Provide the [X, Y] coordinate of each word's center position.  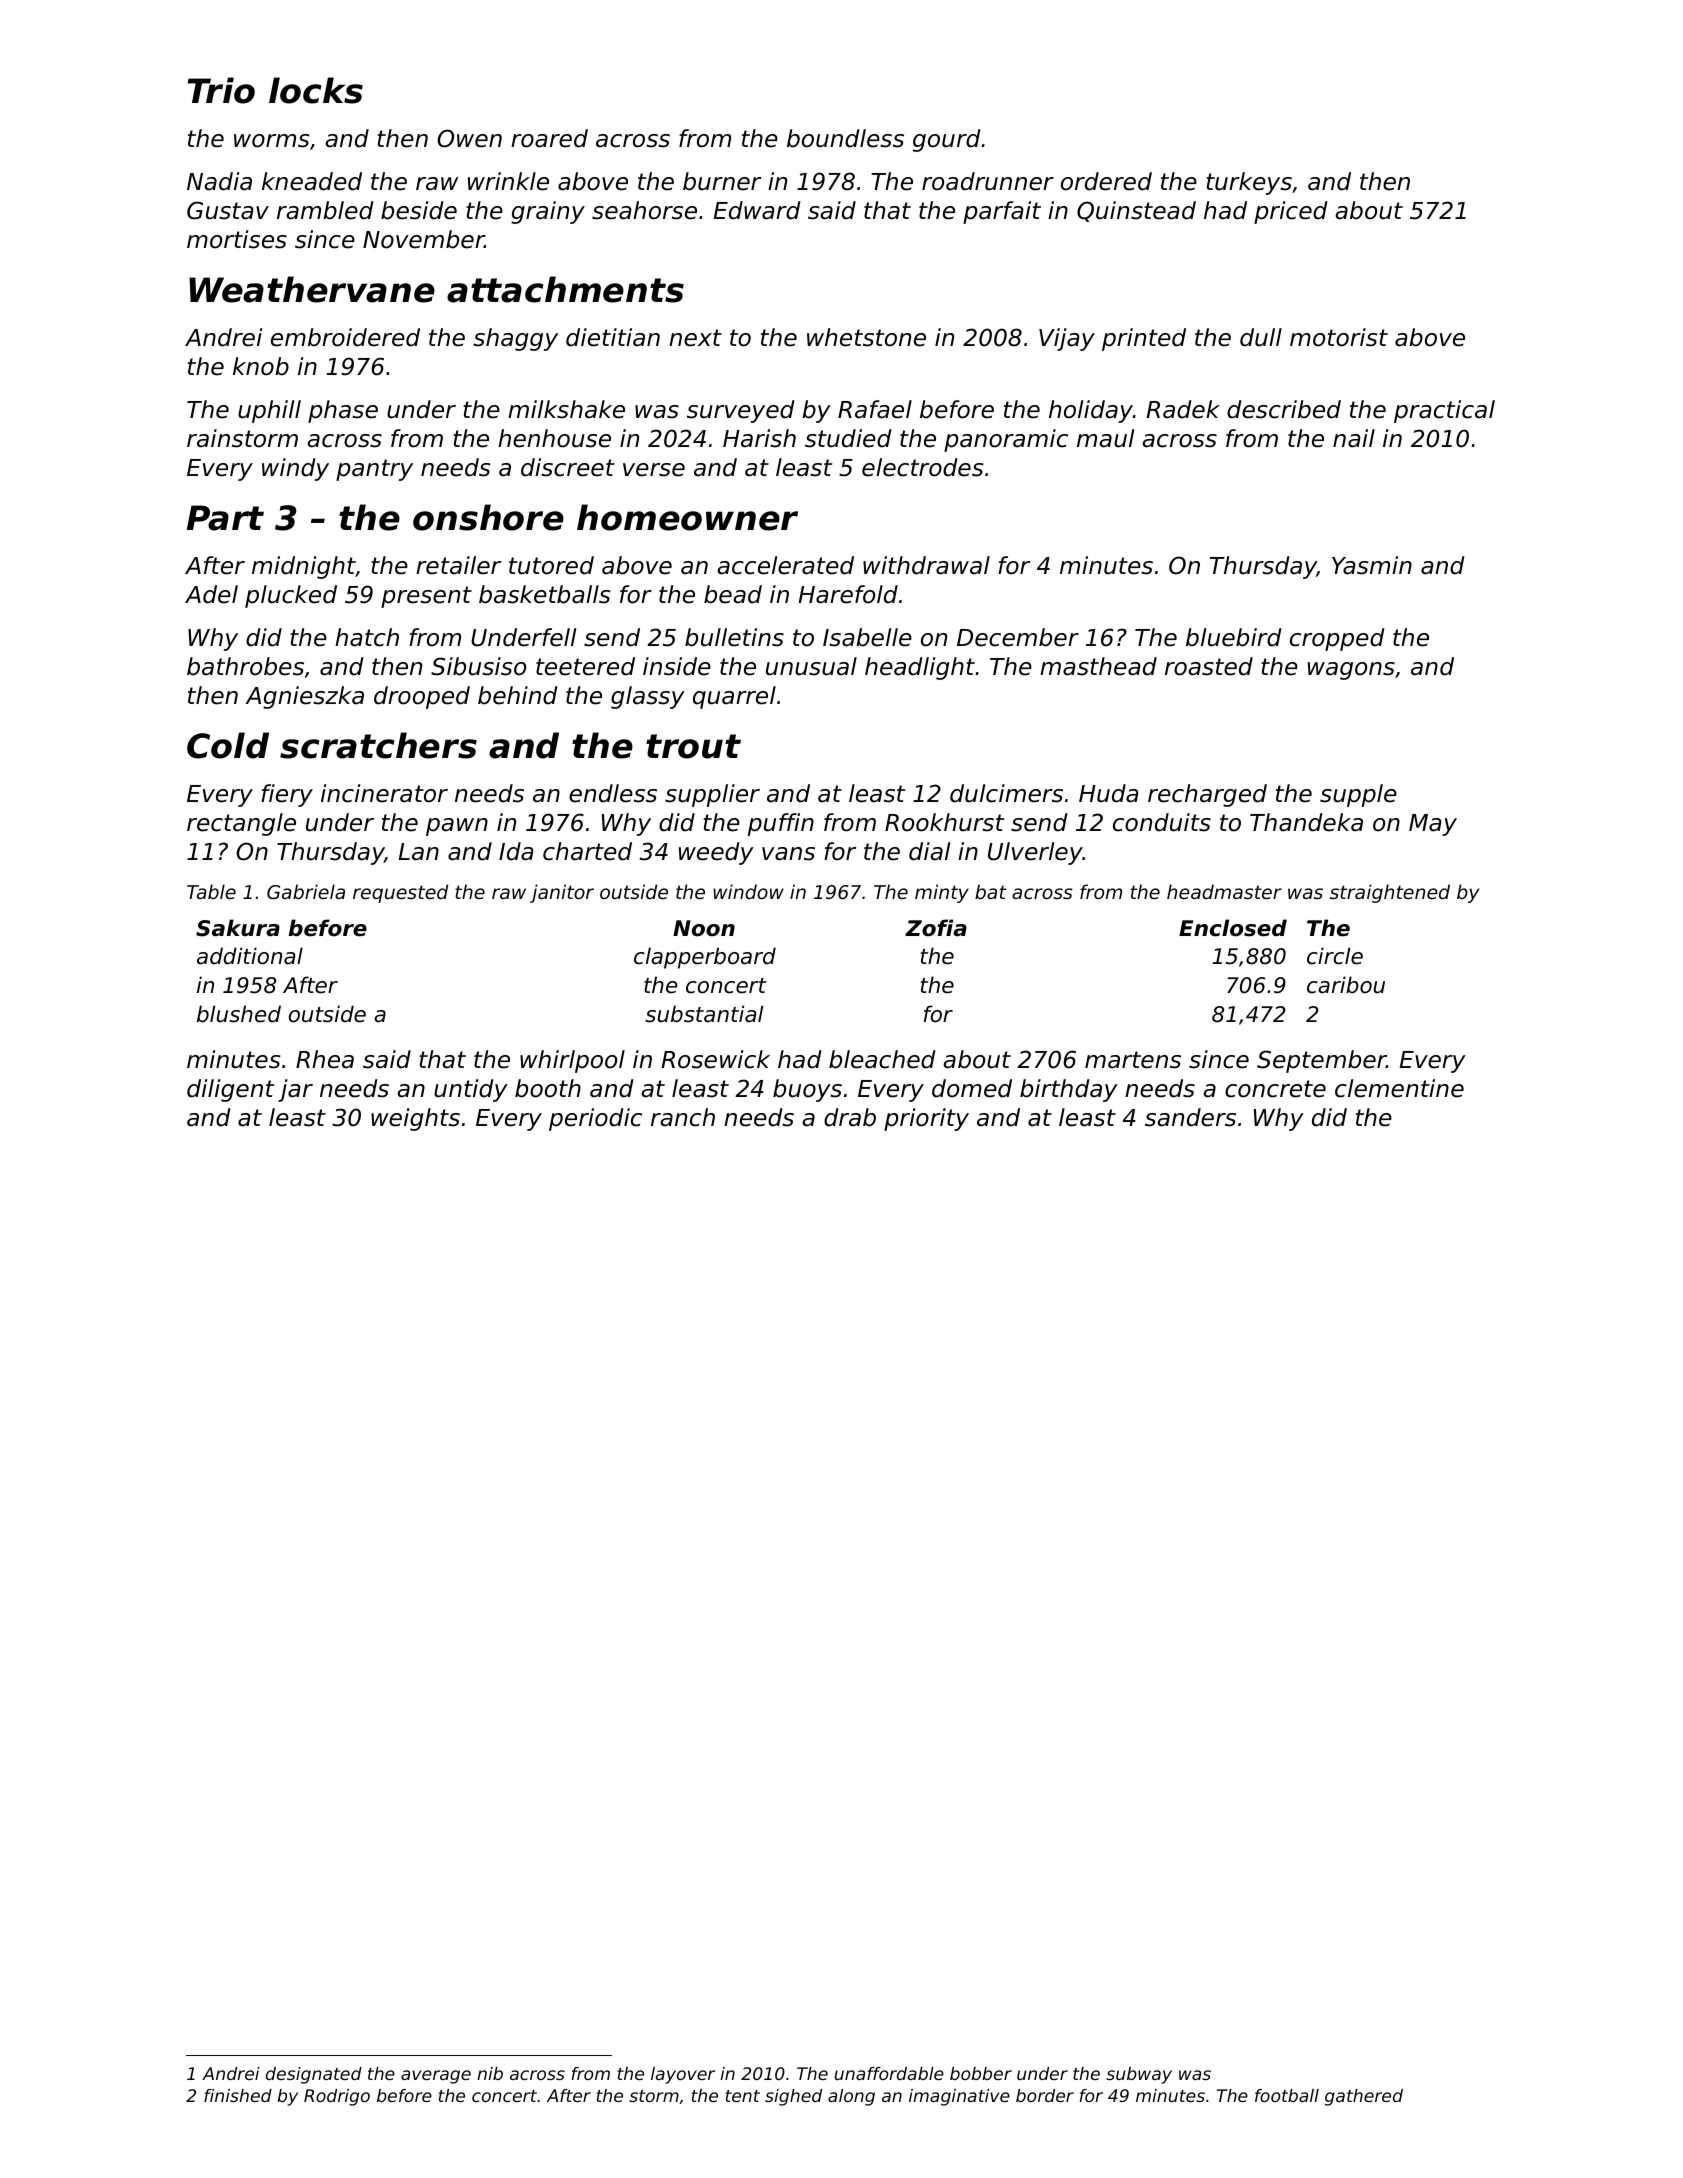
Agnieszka [305, 697]
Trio [221, 90]
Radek [1183, 409]
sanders [1190, 1117]
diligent [230, 1090]
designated [314, 2075]
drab [850, 1117]
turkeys [1249, 183]
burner [722, 181]
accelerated [785, 565]
